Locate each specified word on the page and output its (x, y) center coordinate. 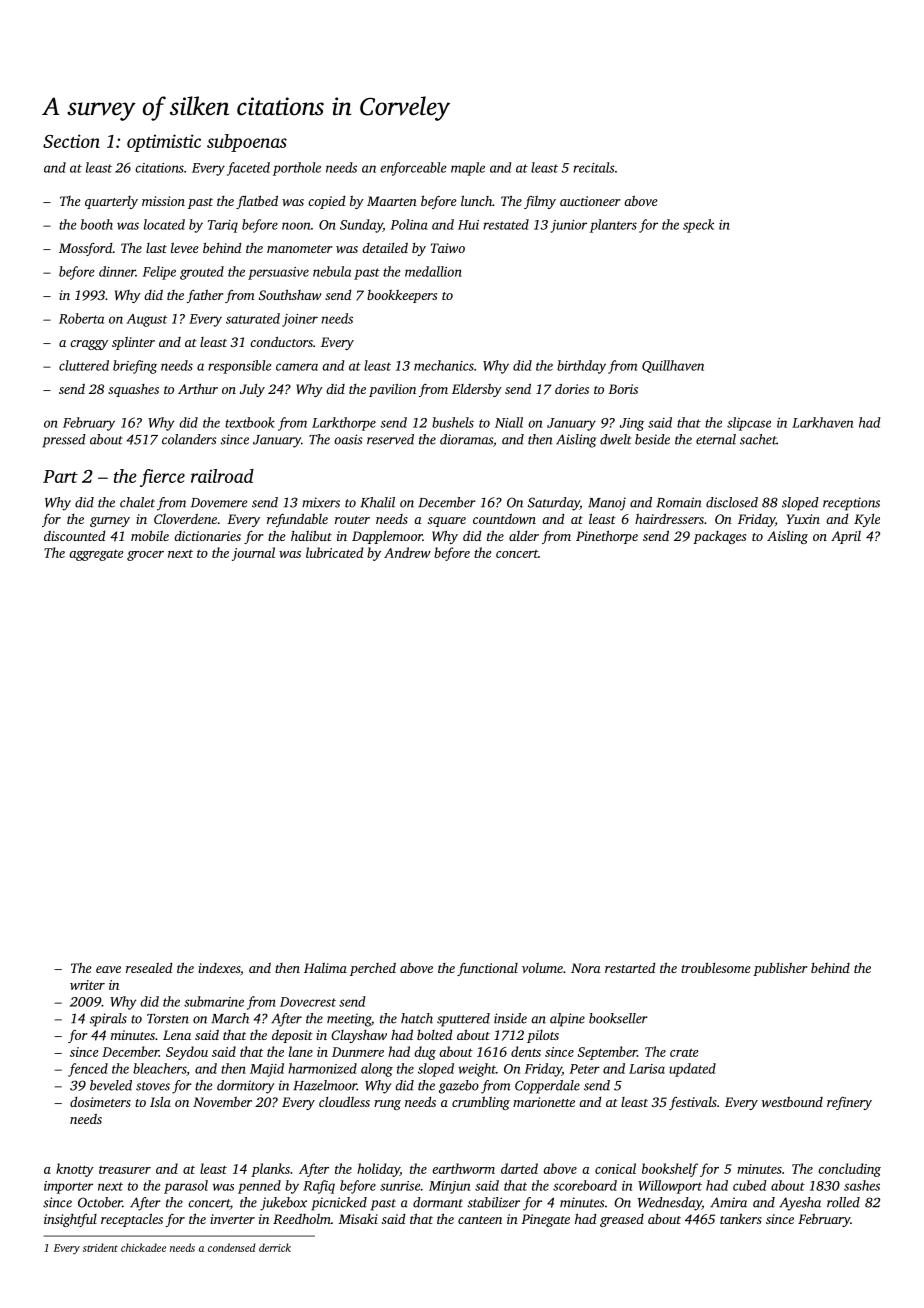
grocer (145, 556)
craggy (89, 345)
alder (524, 536)
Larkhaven (822, 422)
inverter (232, 1219)
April (846, 537)
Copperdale (547, 1087)
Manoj (607, 504)
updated (692, 1070)
